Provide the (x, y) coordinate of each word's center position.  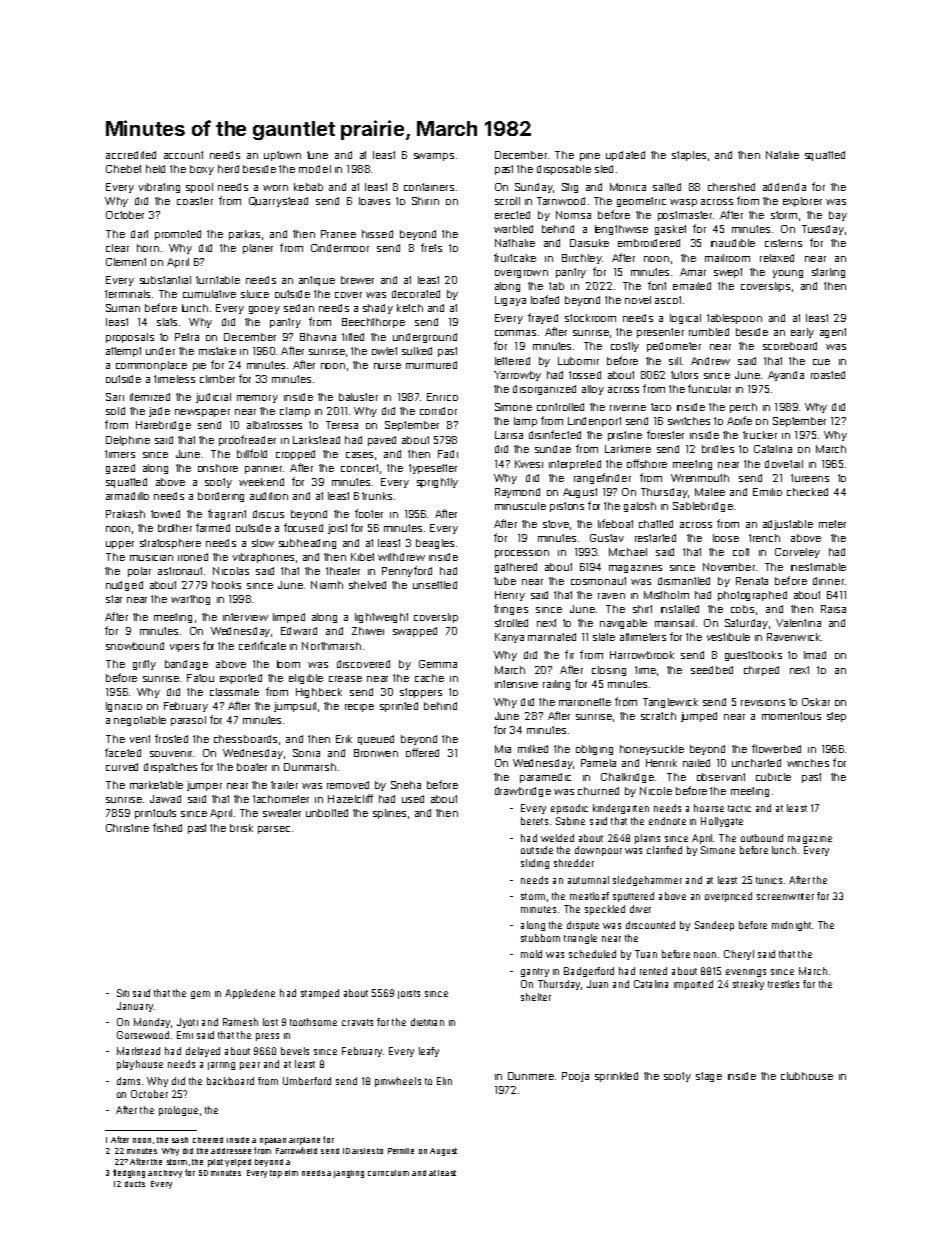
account (183, 155)
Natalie (782, 155)
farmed (213, 527)
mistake (217, 351)
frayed (543, 318)
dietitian (427, 1022)
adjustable (788, 525)
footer (369, 513)
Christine (127, 828)
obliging (594, 750)
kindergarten (621, 809)
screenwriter (785, 896)
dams (128, 1081)
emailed (692, 286)
